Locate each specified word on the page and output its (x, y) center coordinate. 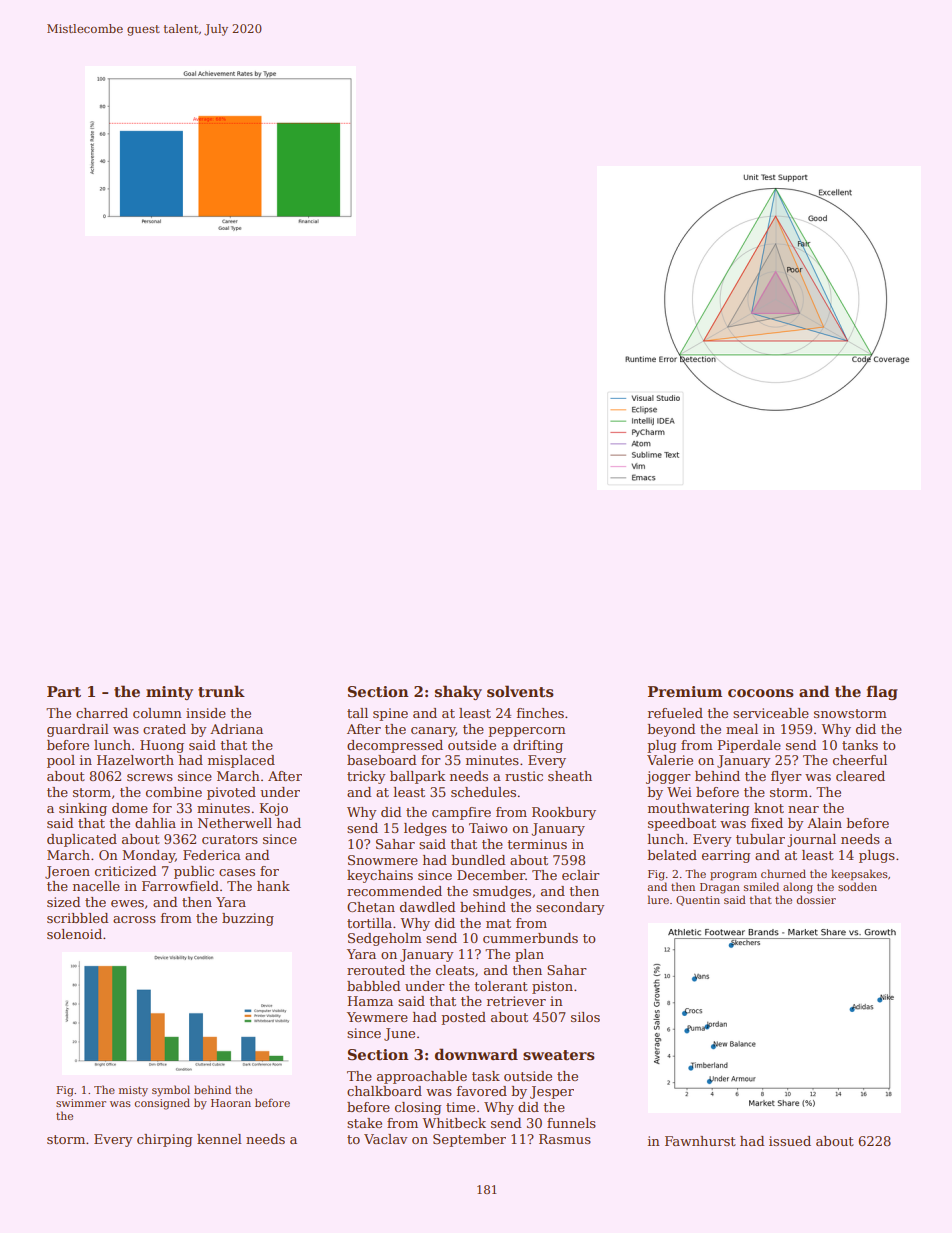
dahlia (155, 823)
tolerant (501, 986)
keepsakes (859, 874)
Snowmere (383, 860)
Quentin (698, 901)
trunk (221, 691)
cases (237, 872)
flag (882, 692)
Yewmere (377, 1017)
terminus (537, 844)
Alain (824, 823)
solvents (520, 691)
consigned (162, 1104)
